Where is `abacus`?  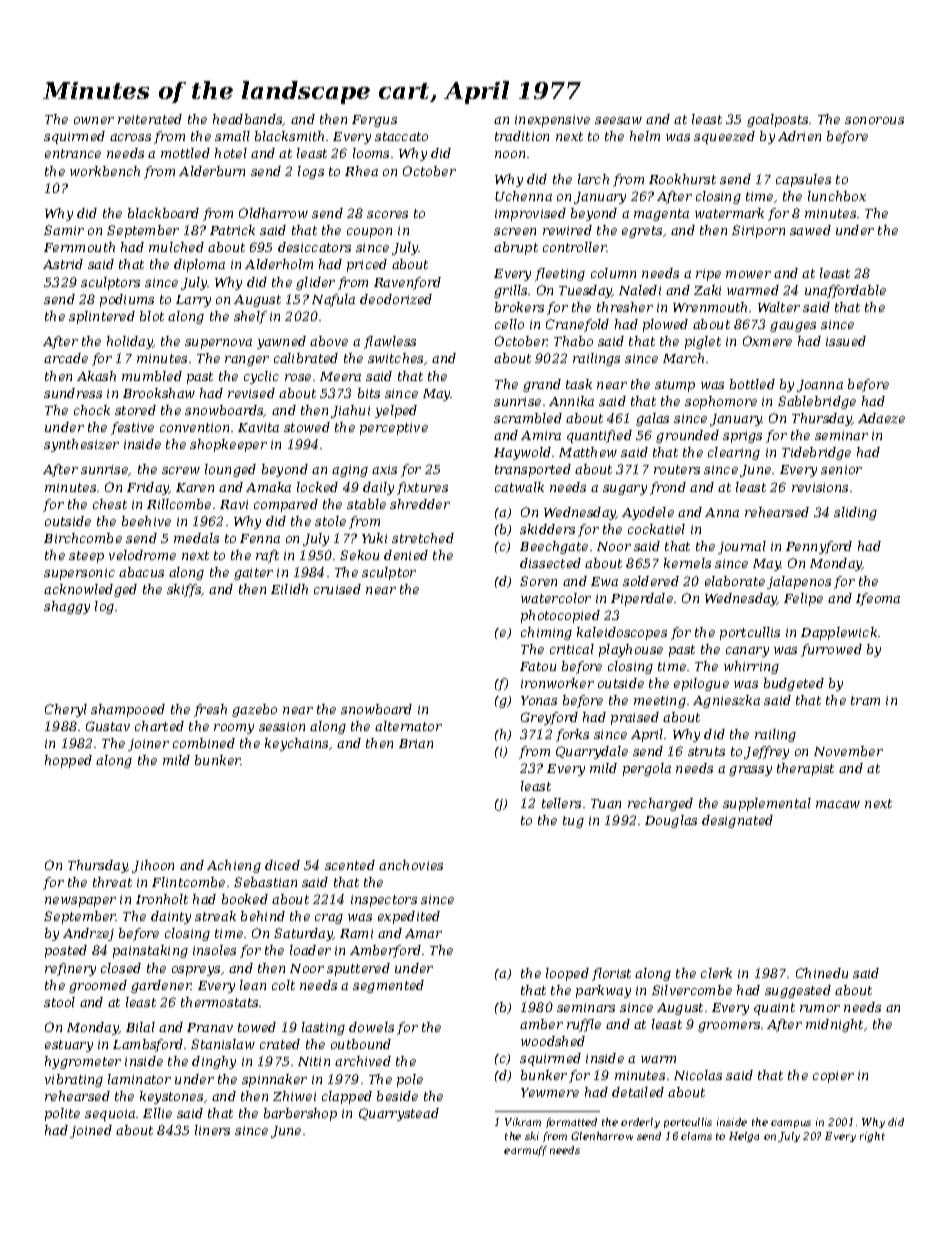
abacus is located at coordinates (141, 572).
